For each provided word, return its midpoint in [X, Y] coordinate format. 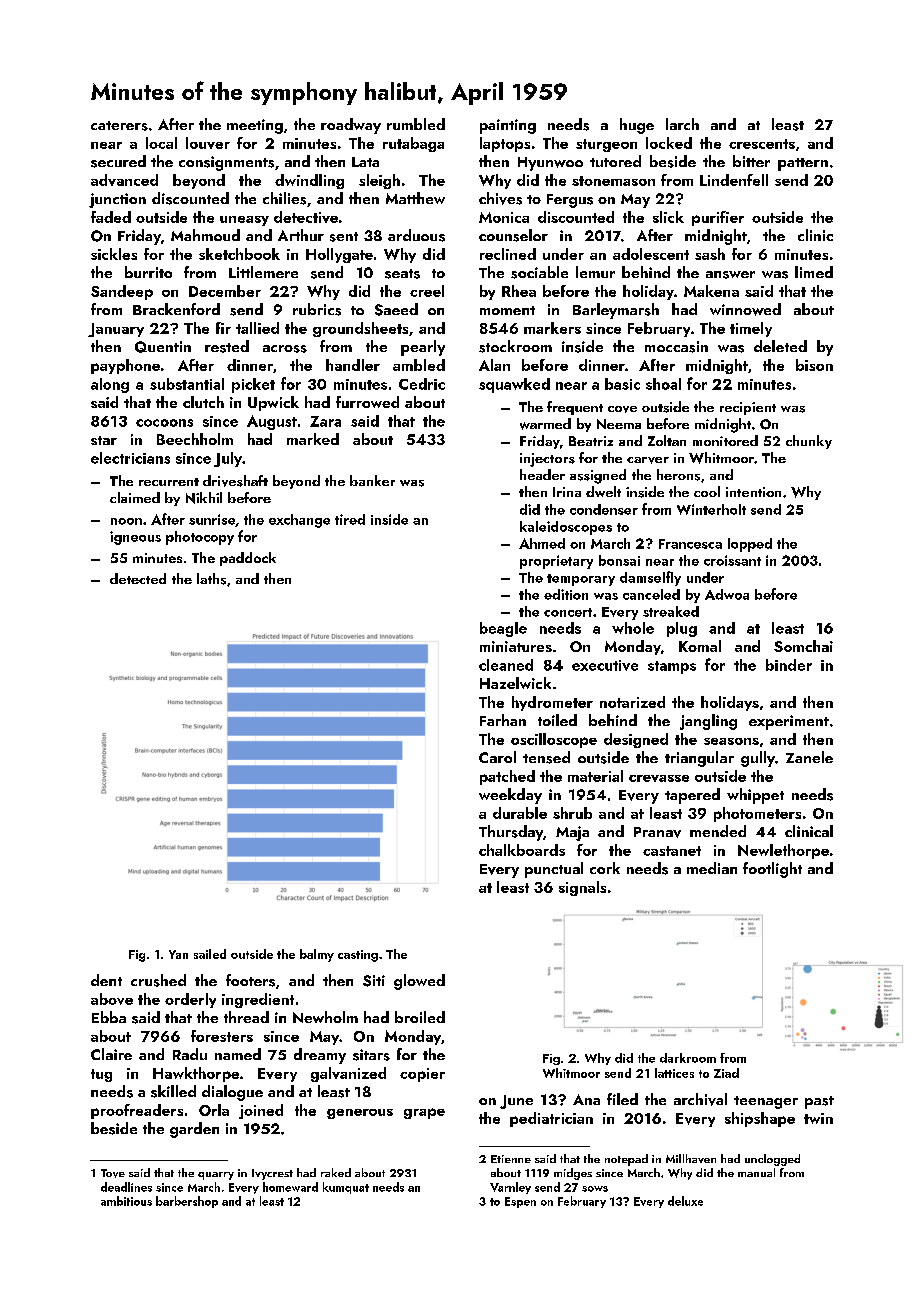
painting [508, 126]
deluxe [685, 1201]
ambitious [126, 1201]
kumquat [346, 1188]
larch [682, 124]
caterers [119, 126]
